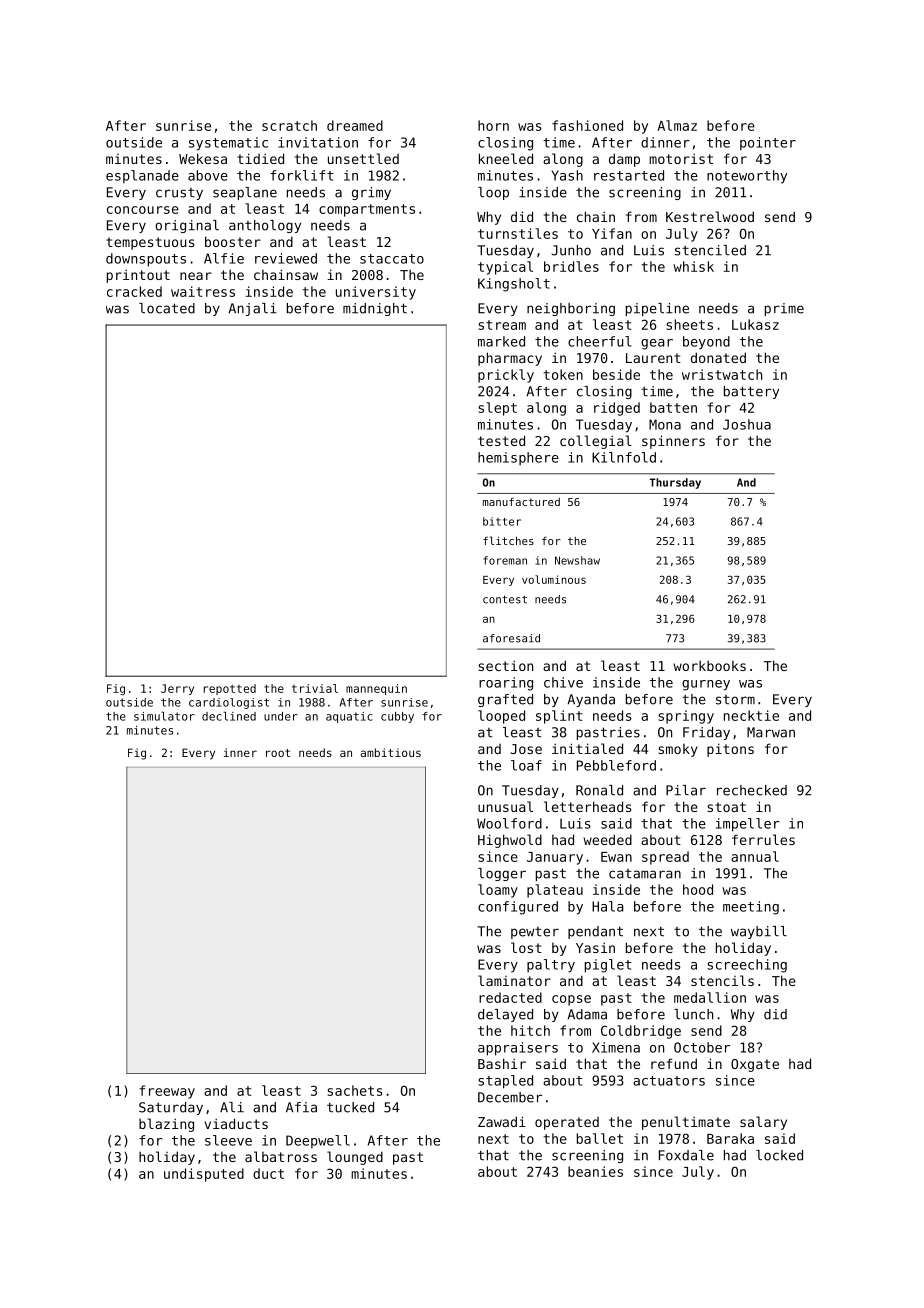  Describe the element at coordinates (748, 825) in the screenshot. I see `impeller` at that location.
